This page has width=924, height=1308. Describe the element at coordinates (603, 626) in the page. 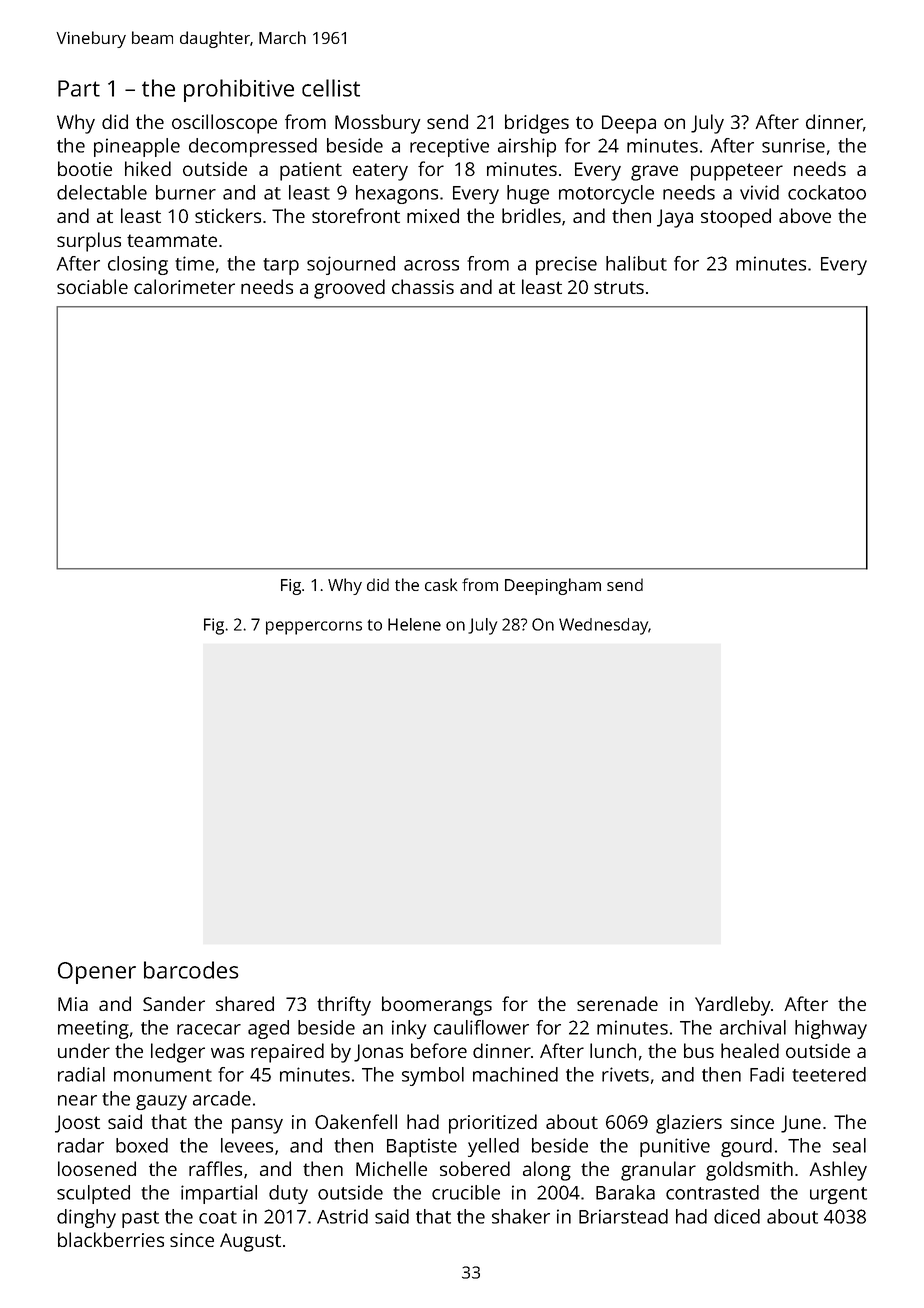

I see `Wednesday` at that location.
